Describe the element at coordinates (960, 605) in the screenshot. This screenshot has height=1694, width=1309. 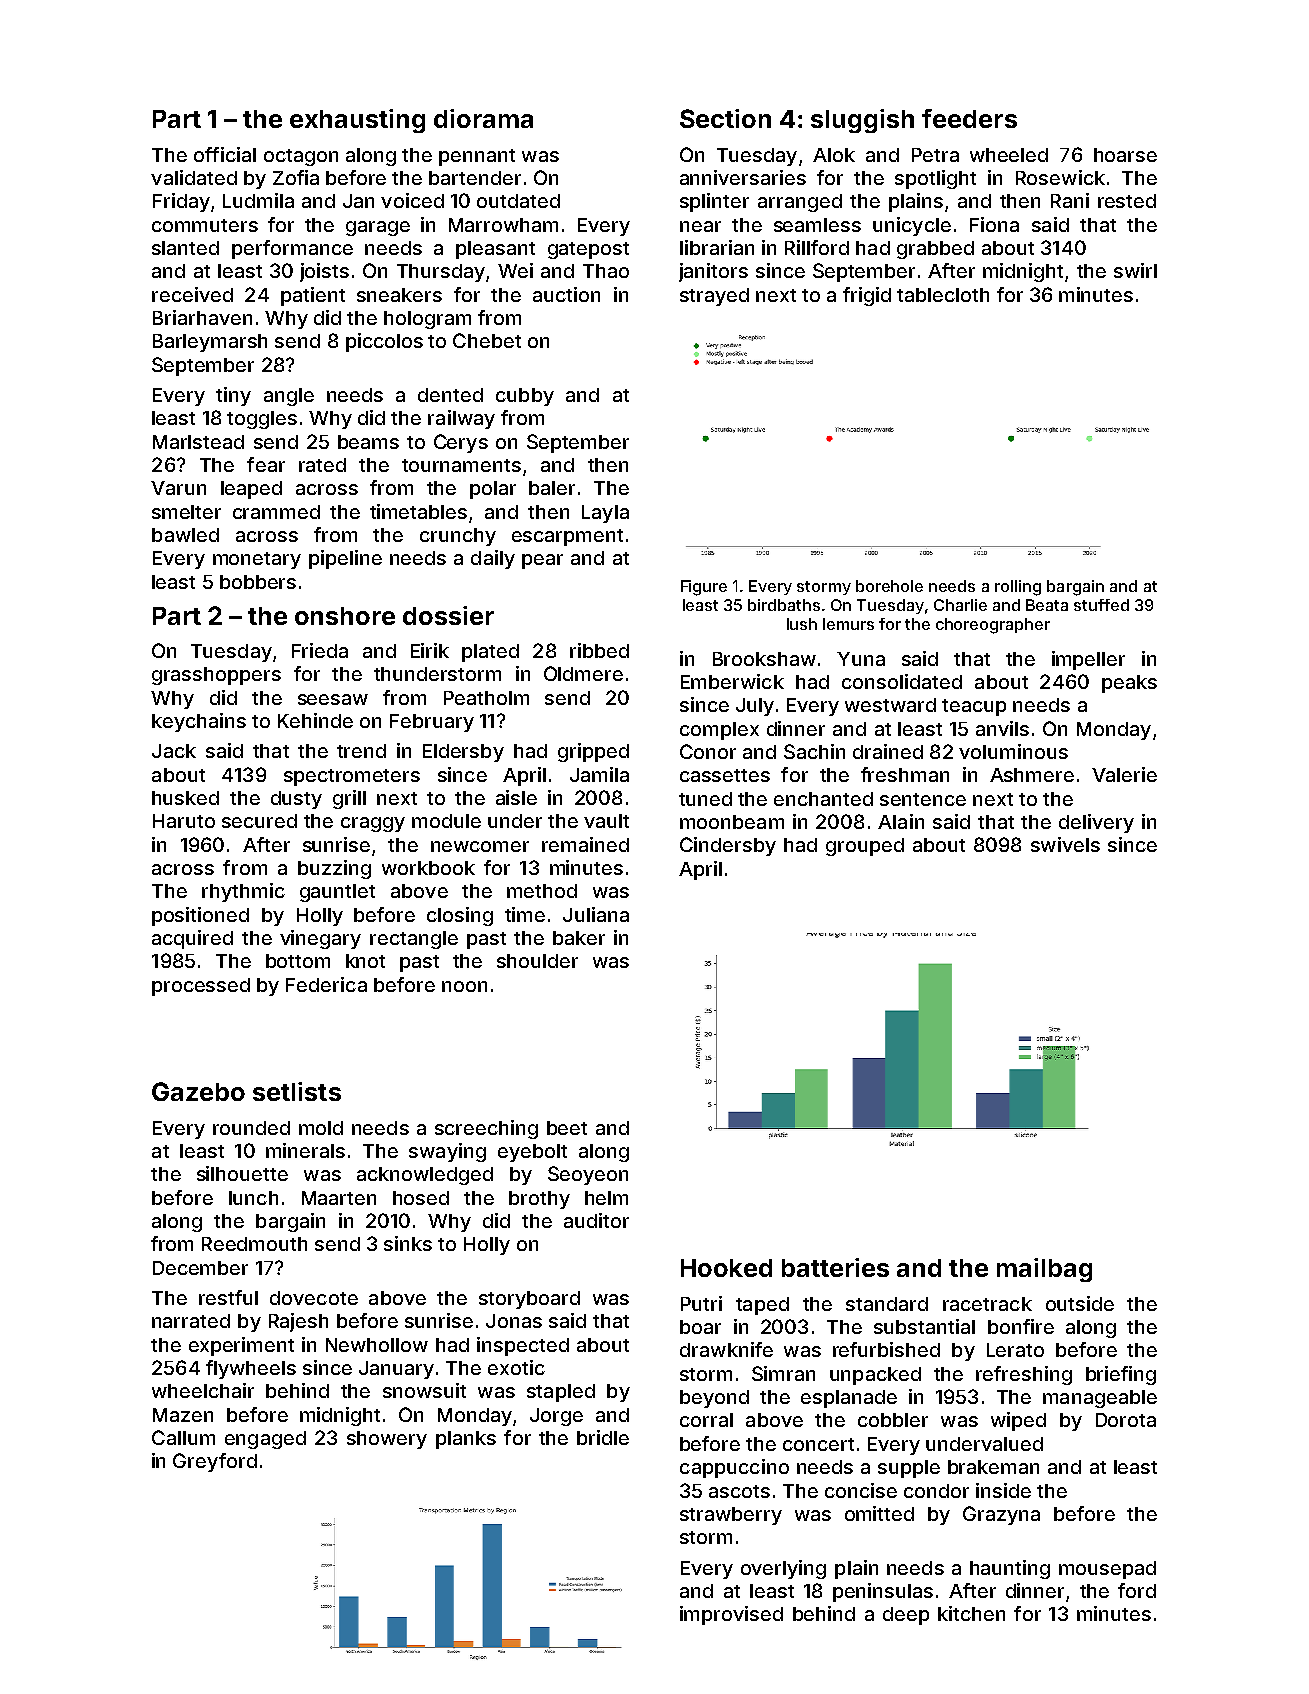
I see `Charlie` at that location.
